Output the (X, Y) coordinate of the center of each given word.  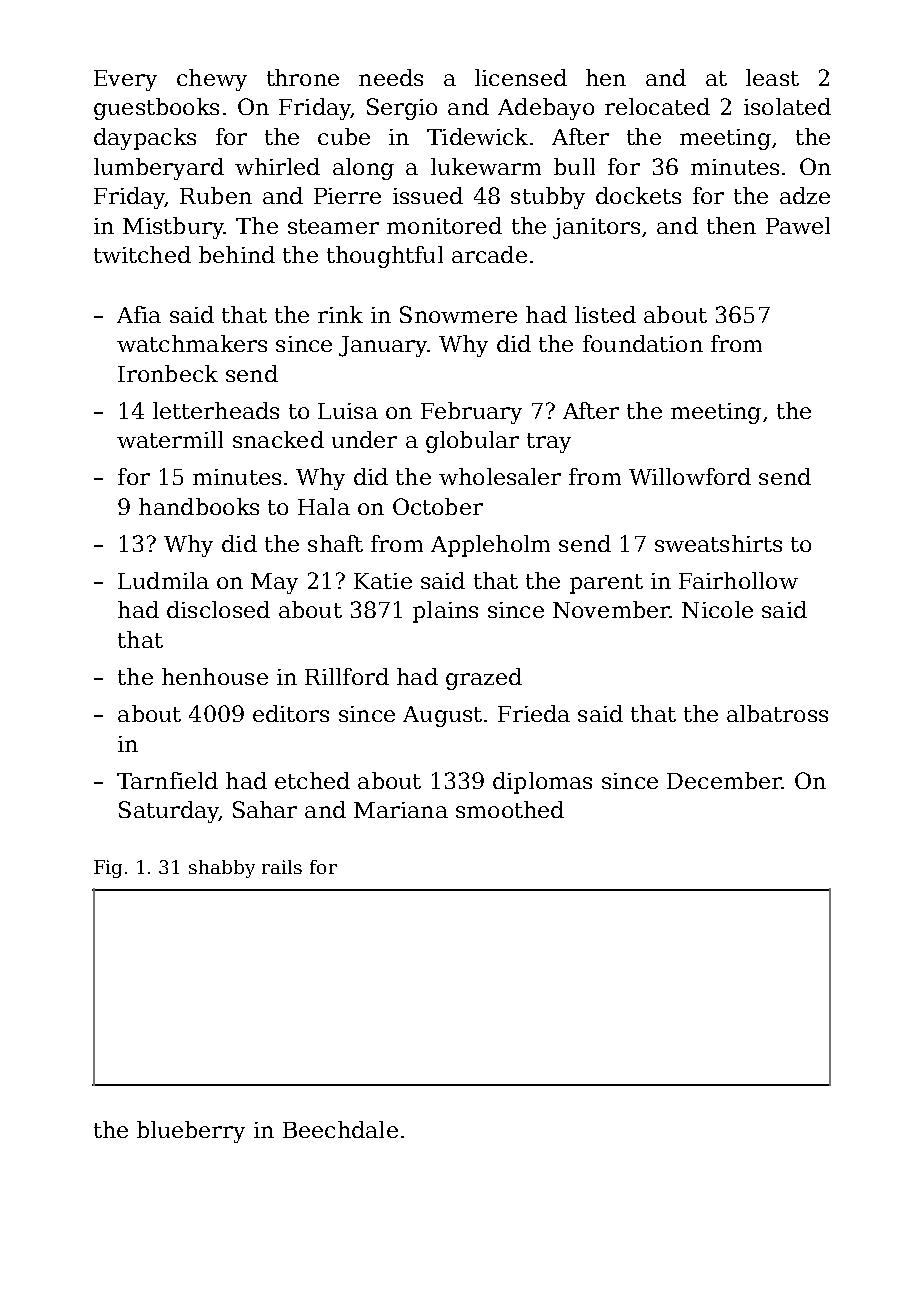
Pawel (798, 225)
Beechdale (340, 1129)
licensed (521, 77)
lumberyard (159, 169)
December (724, 780)
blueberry (191, 1132)
